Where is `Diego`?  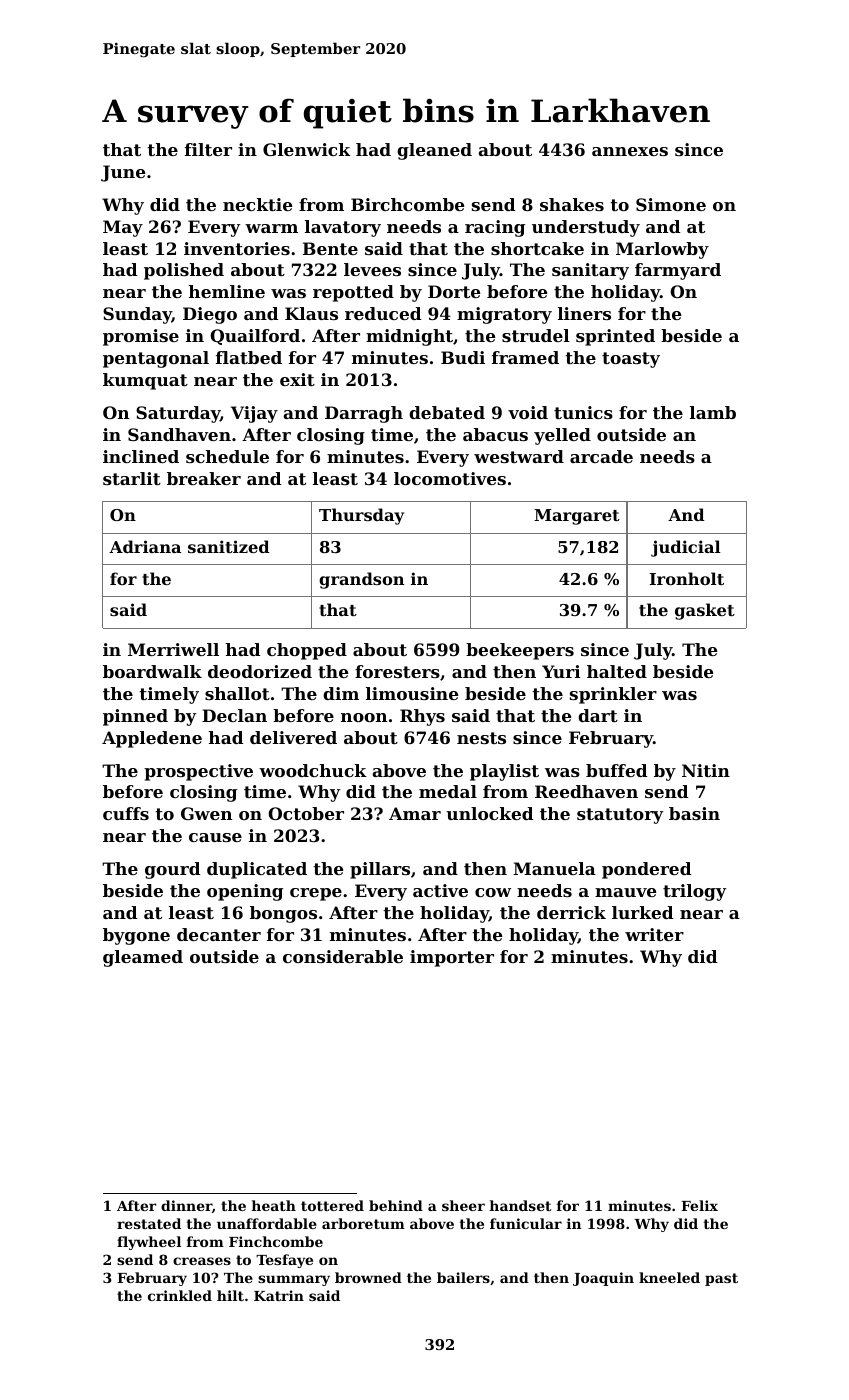
Diego is located at coordinates (210, 315).
